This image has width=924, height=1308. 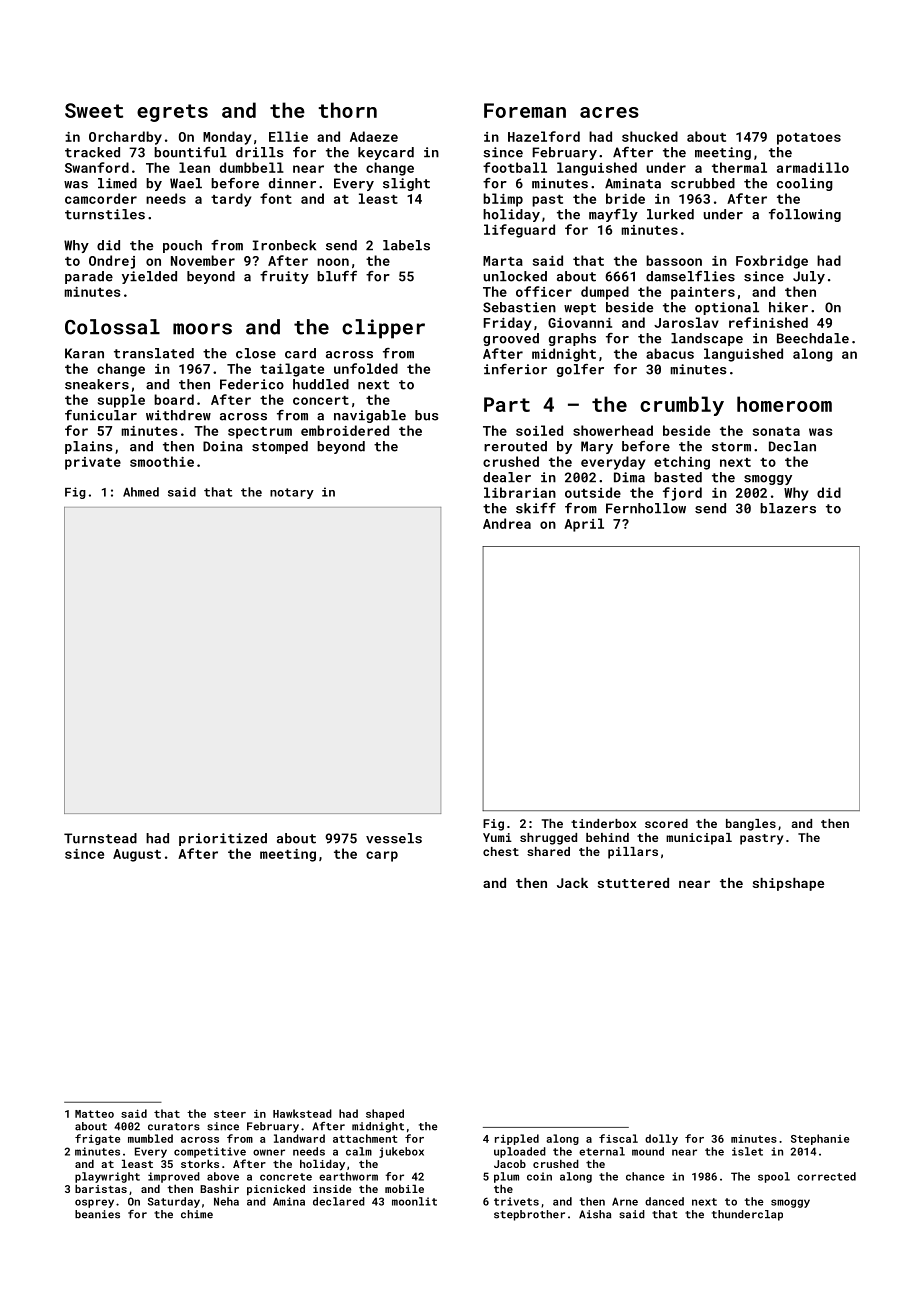 I want to click on noon, so click(x=333, y=262).
